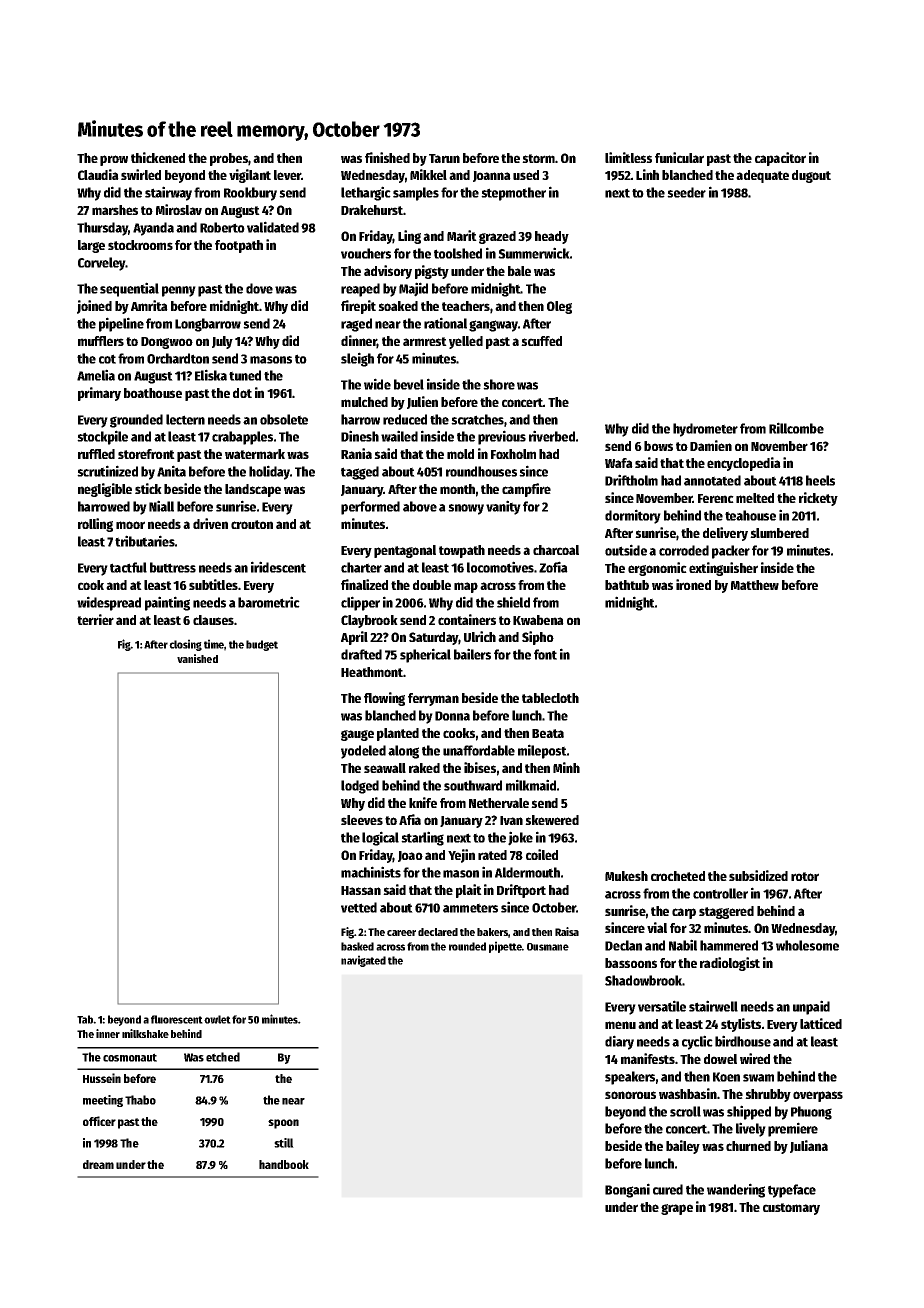  Describe the element at coordinates (779, 533) in the screenshot. I see `slumbered` at that location.
